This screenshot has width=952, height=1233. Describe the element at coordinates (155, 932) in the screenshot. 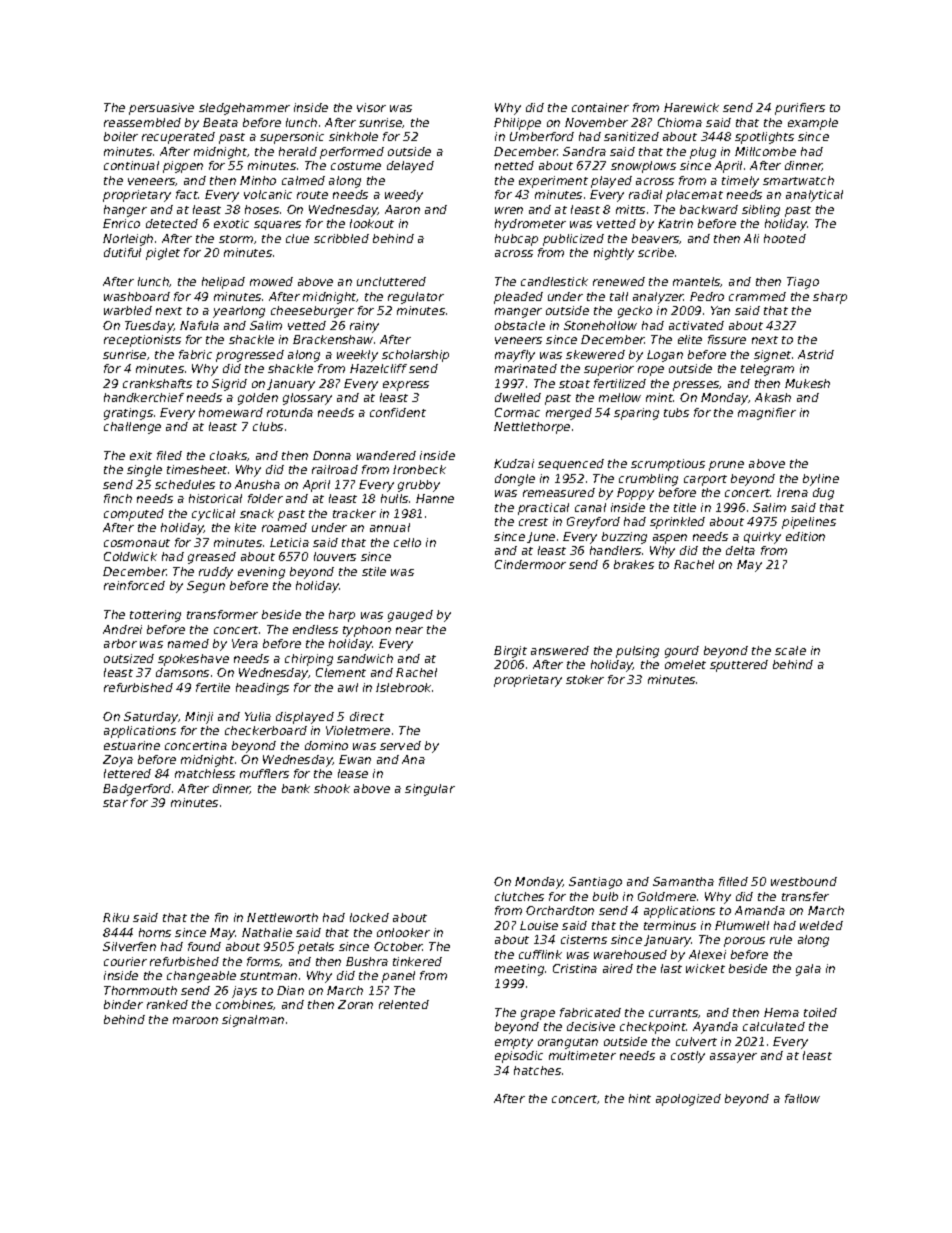

I see `horns` at that location.
